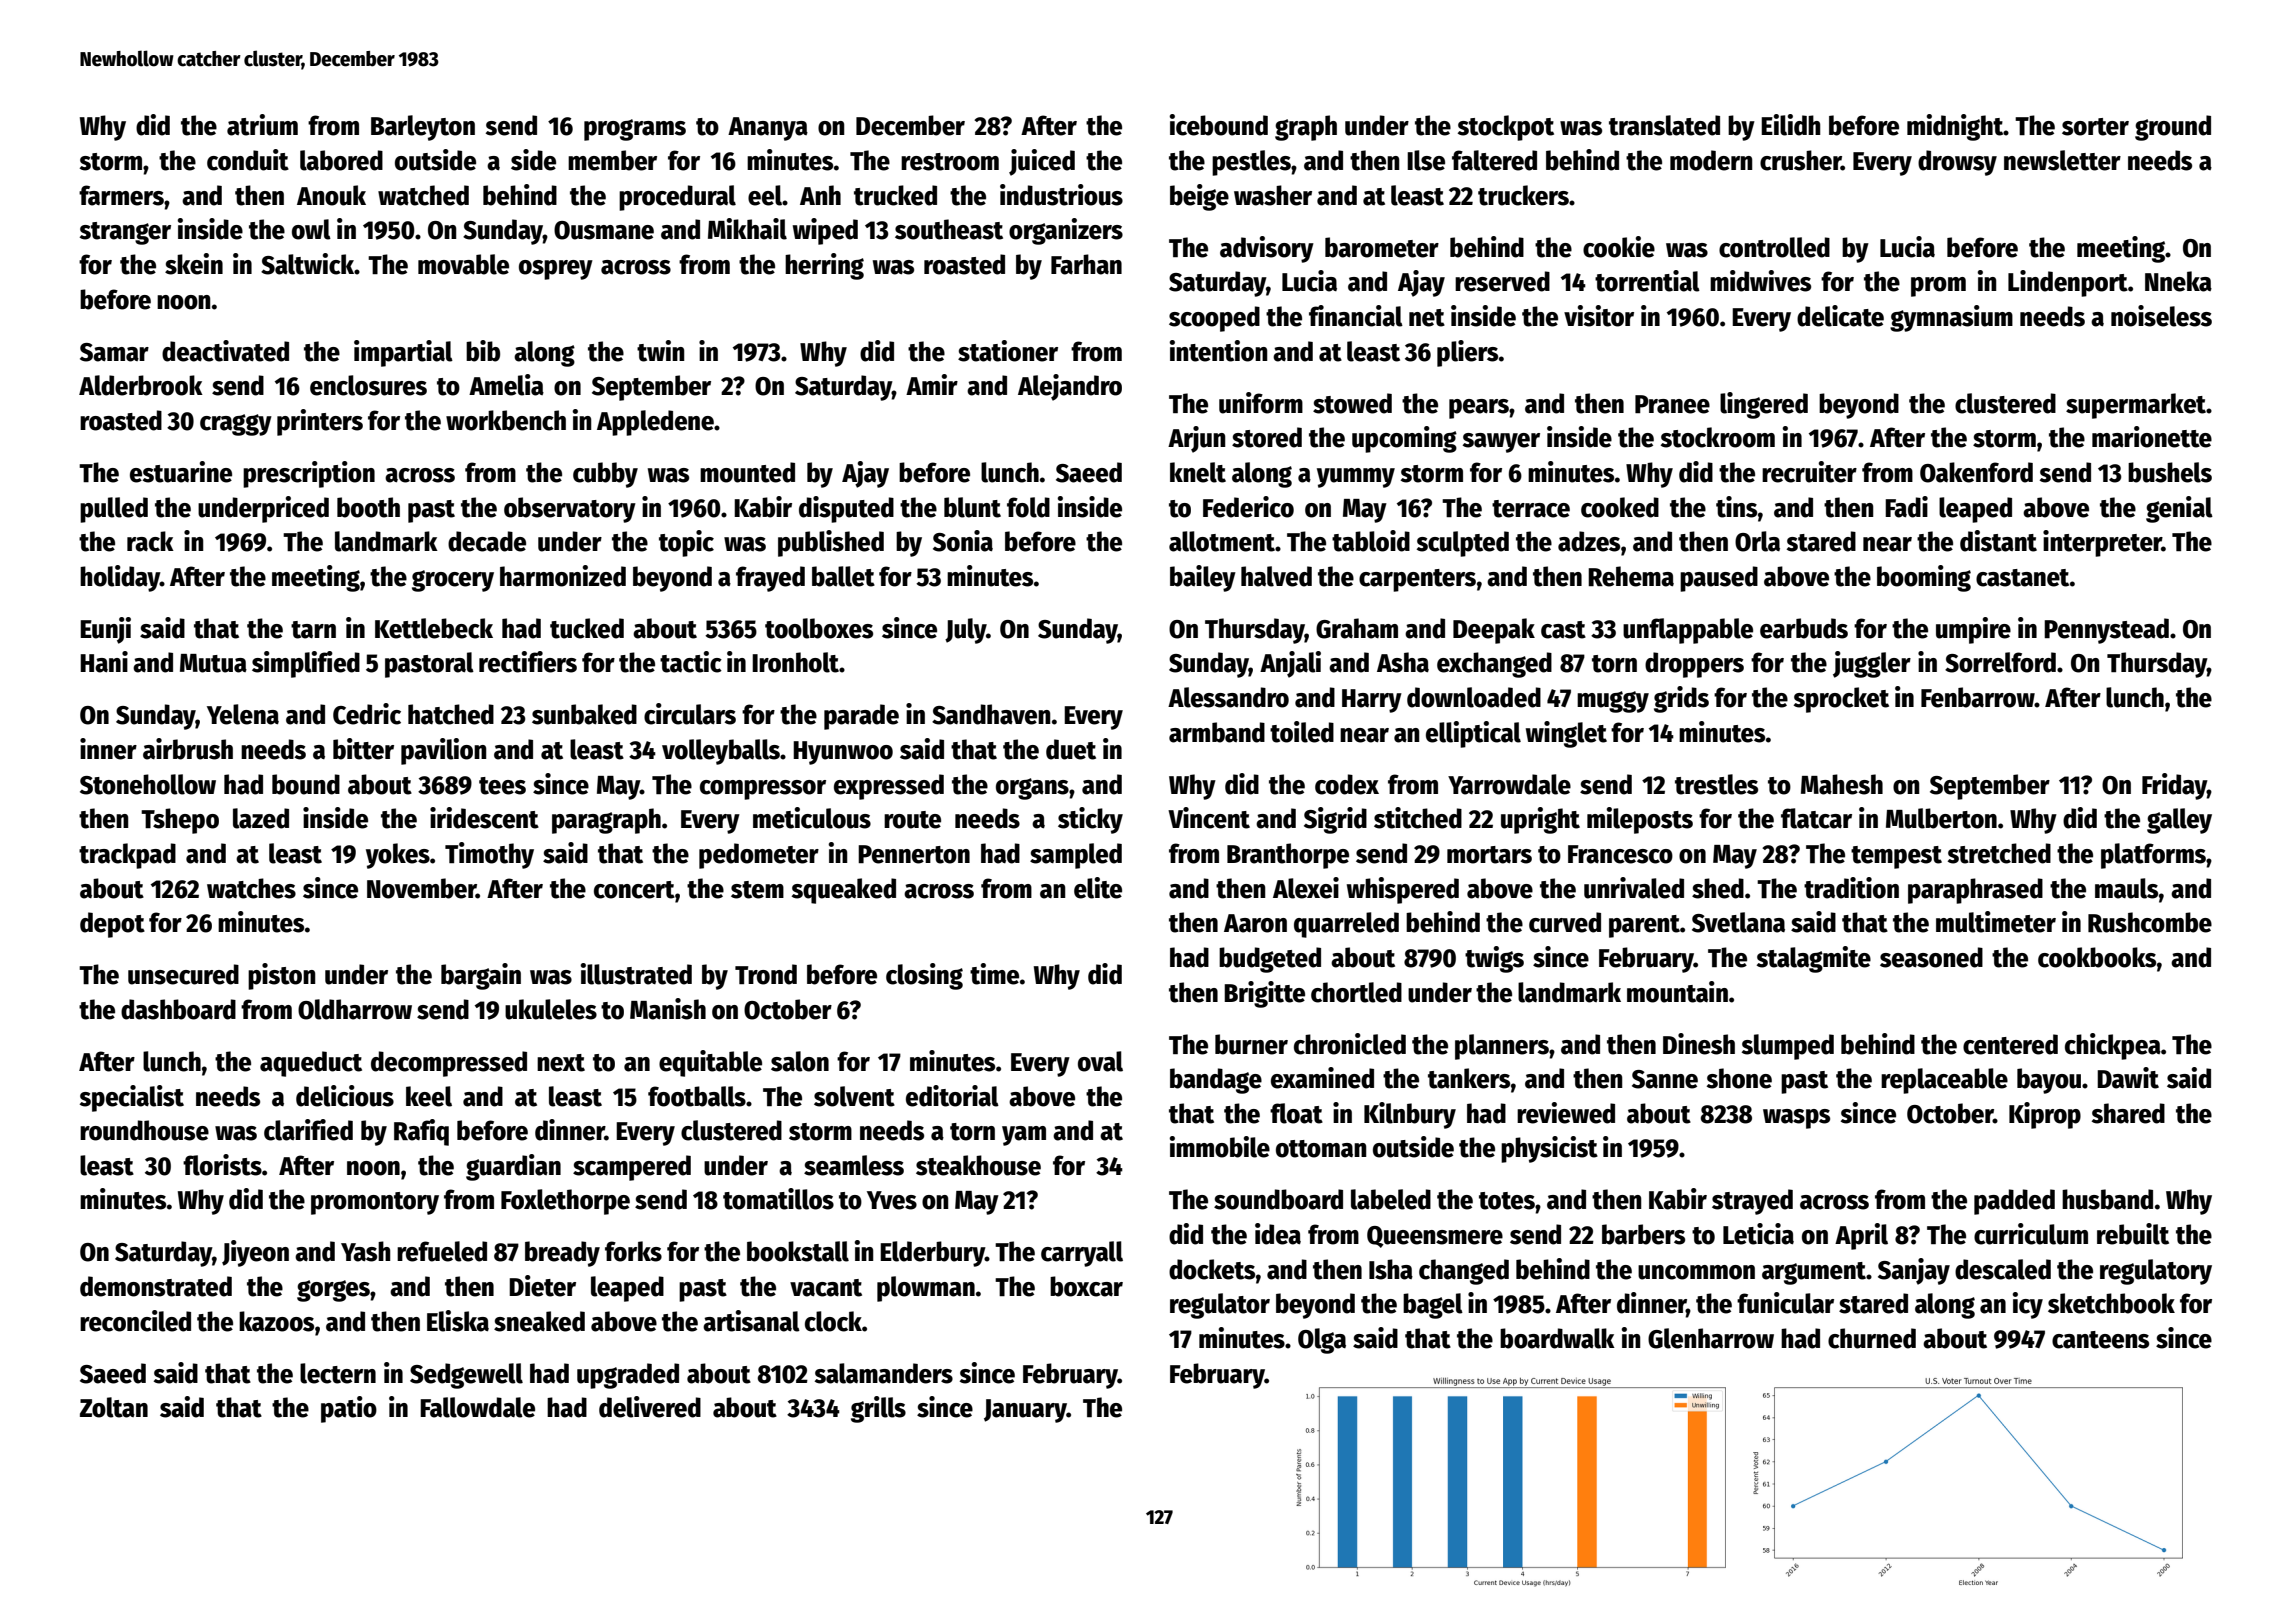 The height and width of the image is (1620, 2292). What do you see at coordinates (1978, 697) in the image?
I see `Fenbarrow` at bounding box center [1978, 697].
